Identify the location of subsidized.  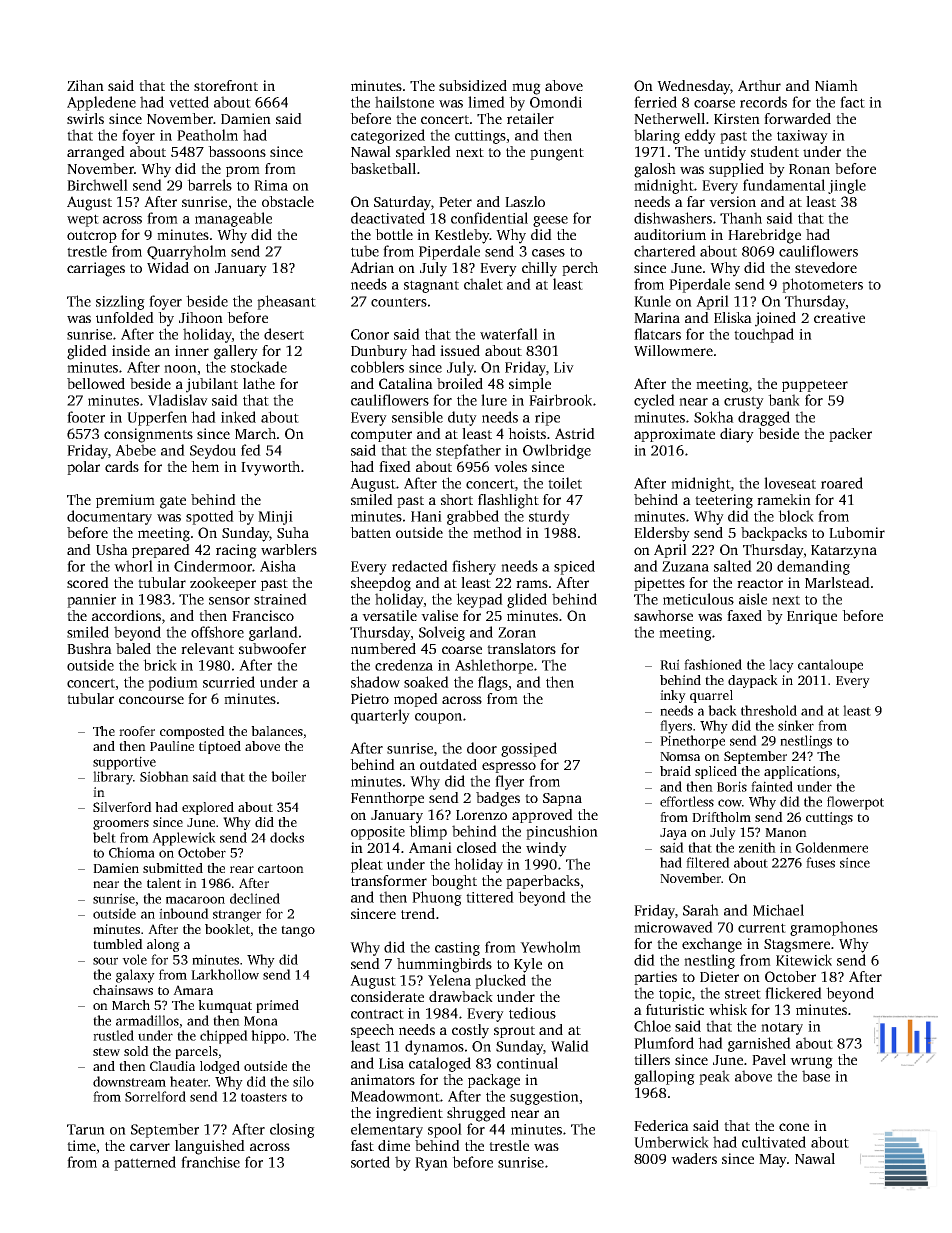
(473, 85).
